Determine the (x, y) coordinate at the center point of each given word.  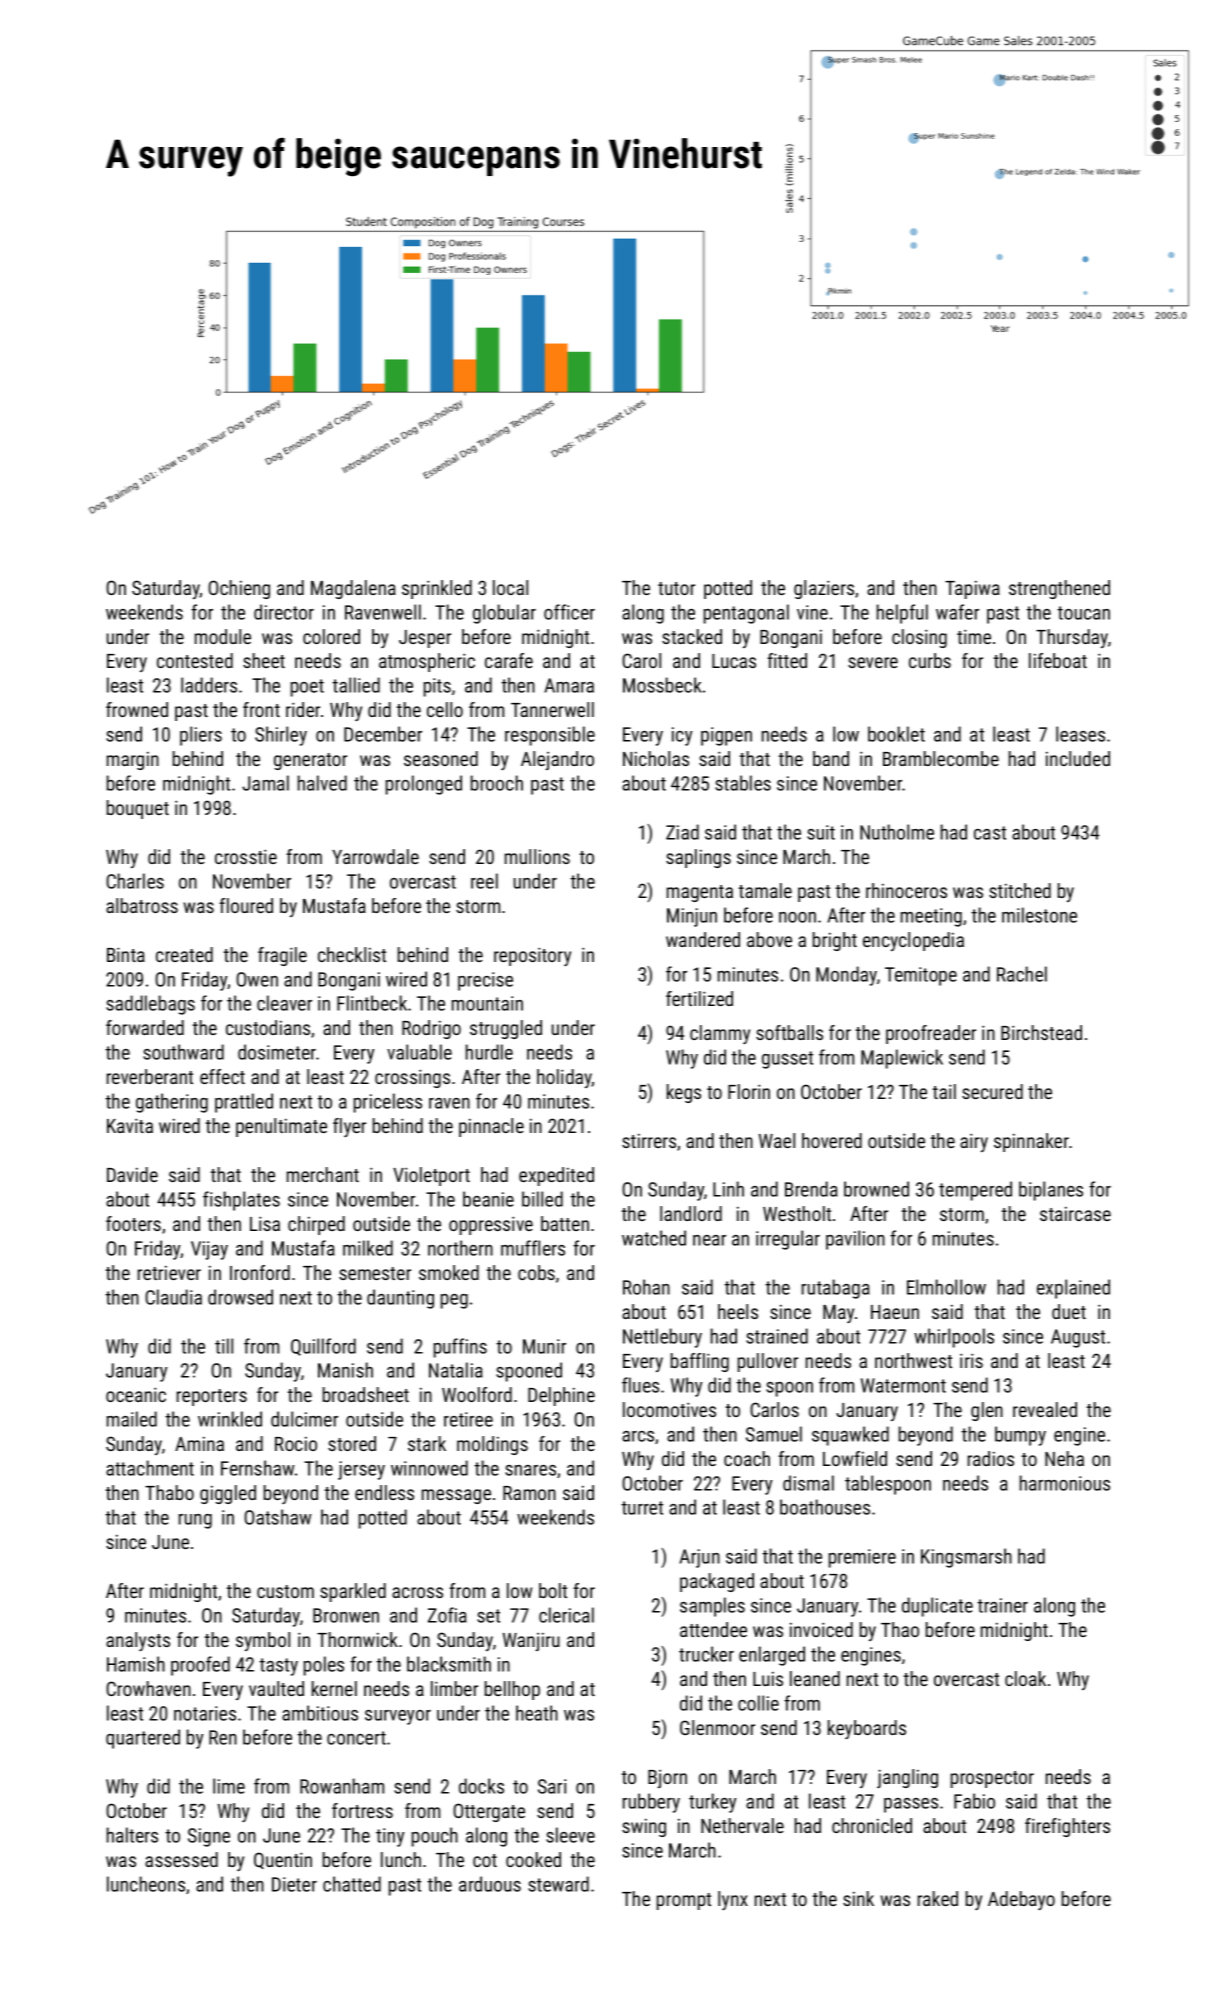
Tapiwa (972, 590)
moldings (492, 1445)
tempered (975, 1191)
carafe (509, 660)
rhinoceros (906, 890)
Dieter (294, 1884)
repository (532, 956)
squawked (850, 1436)
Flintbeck (372, 1003)
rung (195, 1521)
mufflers (533, 1248)
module (223, 636)
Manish (345, 1370)
